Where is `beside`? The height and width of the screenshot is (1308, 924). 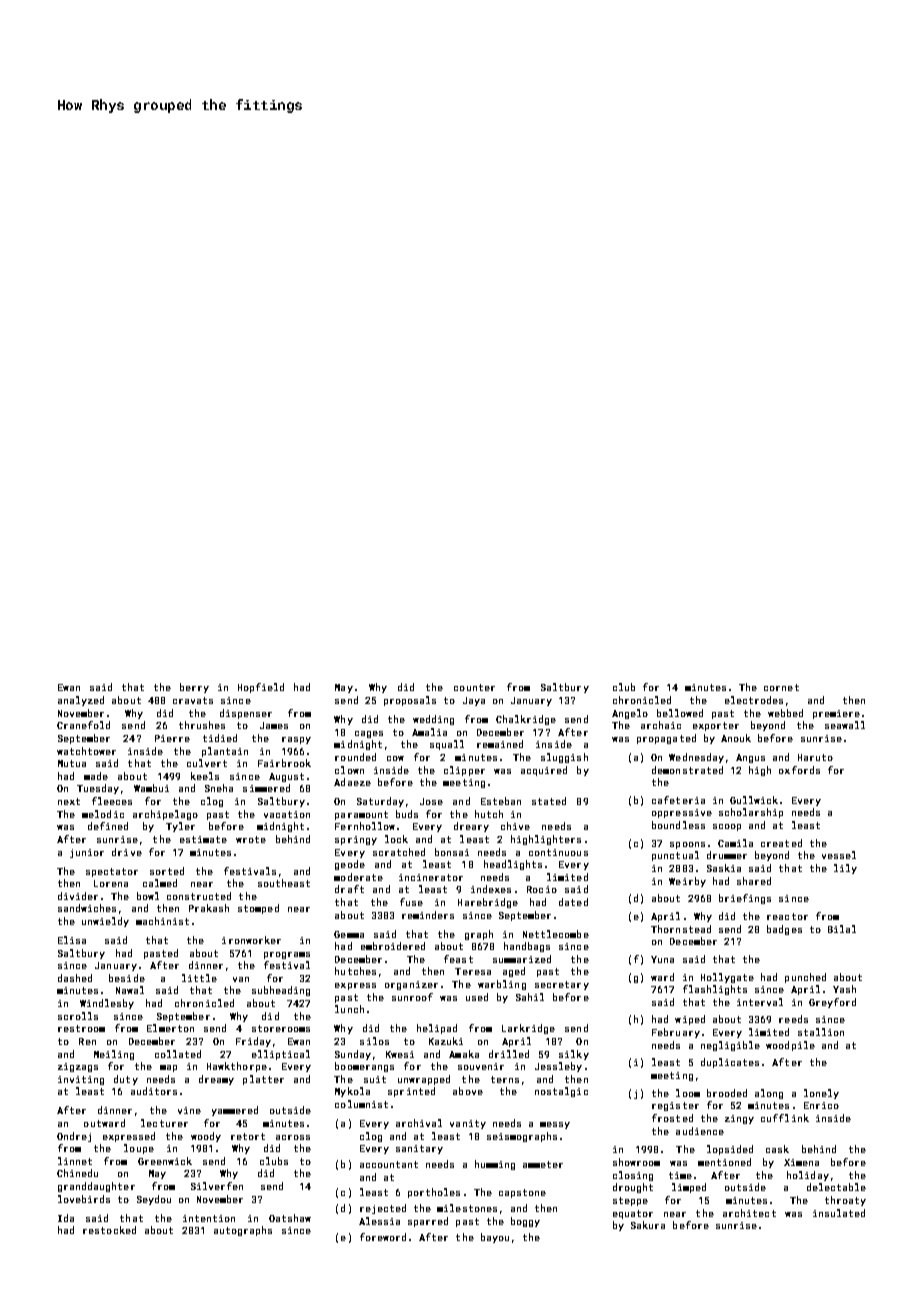 beside is located at coordinates (127, 978).
